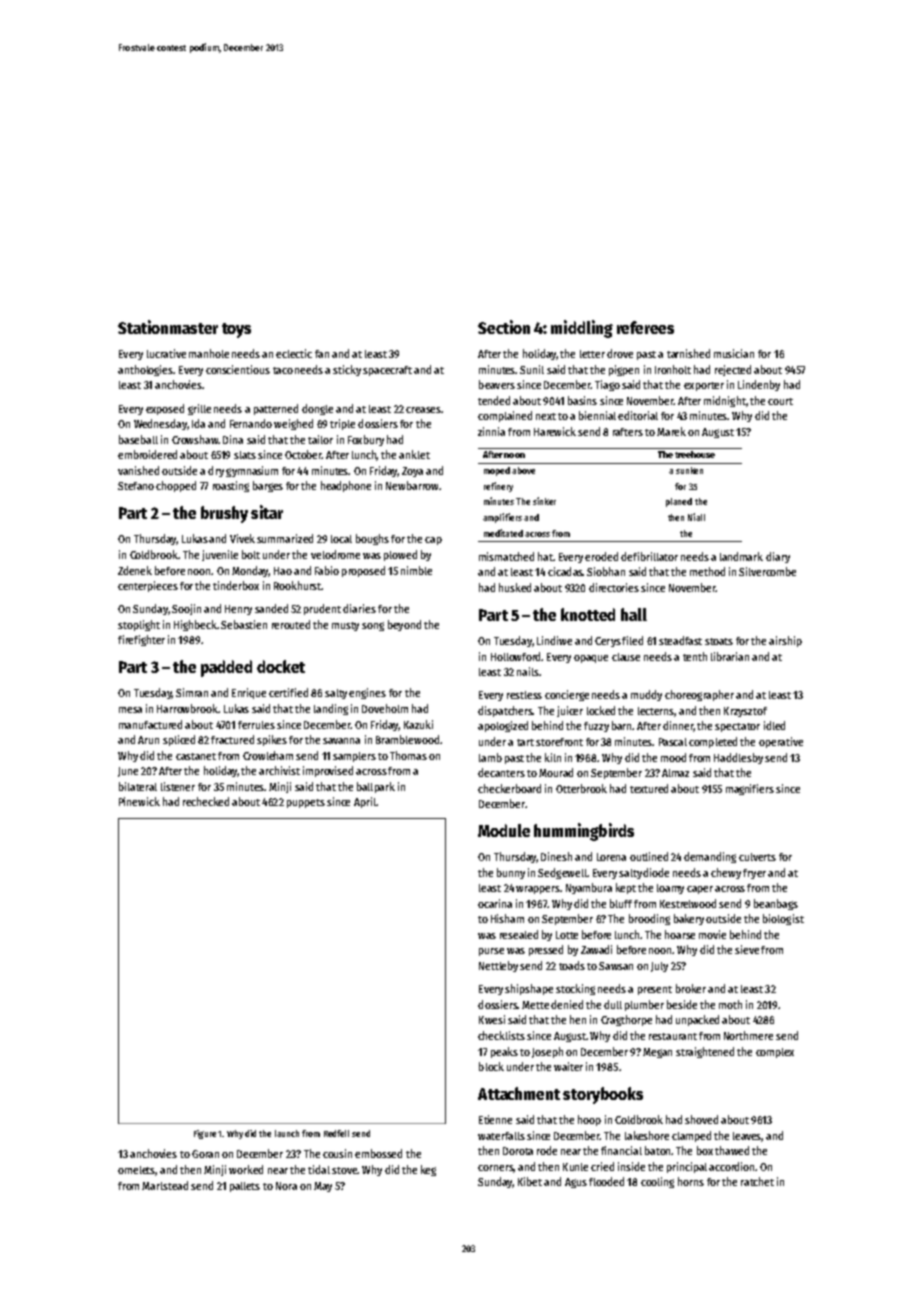 Image resolution: width=924 pixels, height=1308 pixels. I want to click on corners, so click(496, 1169).
